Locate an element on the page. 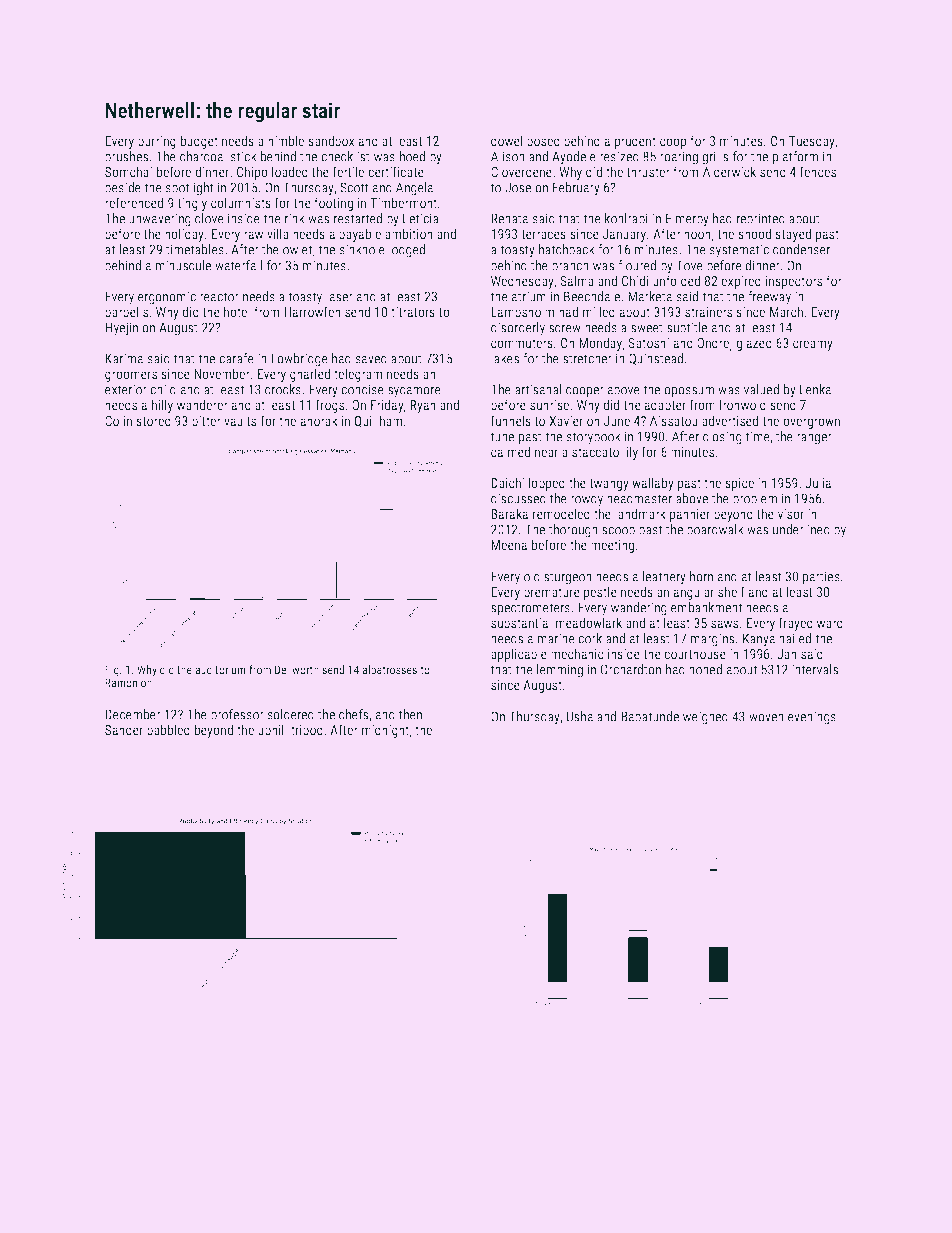  underlined is located at coordinates (801, 529).
